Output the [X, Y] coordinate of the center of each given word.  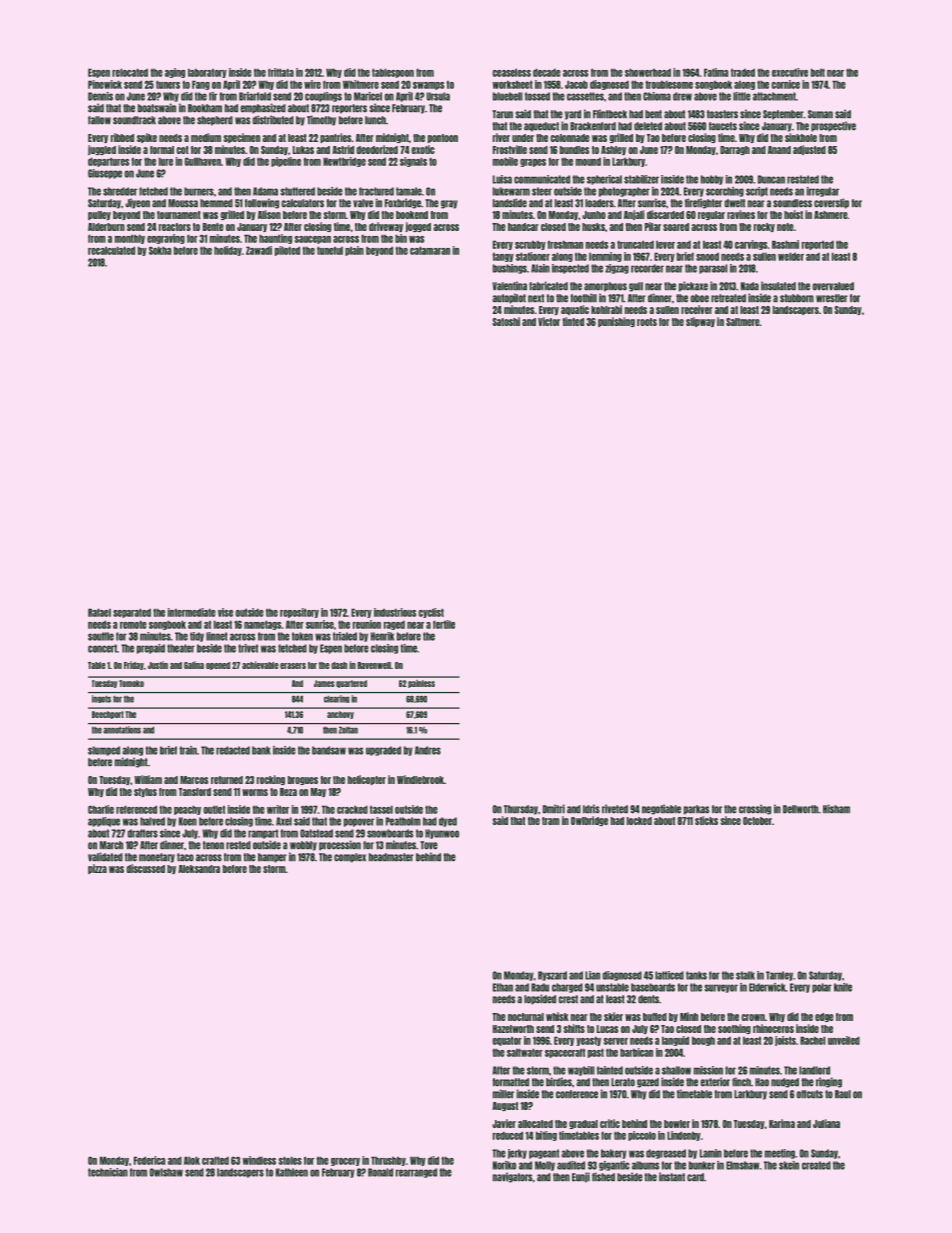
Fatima [716, 72]
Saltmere [743, 322]
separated [132, 613]
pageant [544, 1154]
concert [102, 648]
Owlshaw [166, 1172]
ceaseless [512, 72]
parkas [696, 810]
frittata [281, 72]
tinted [573, 321]
